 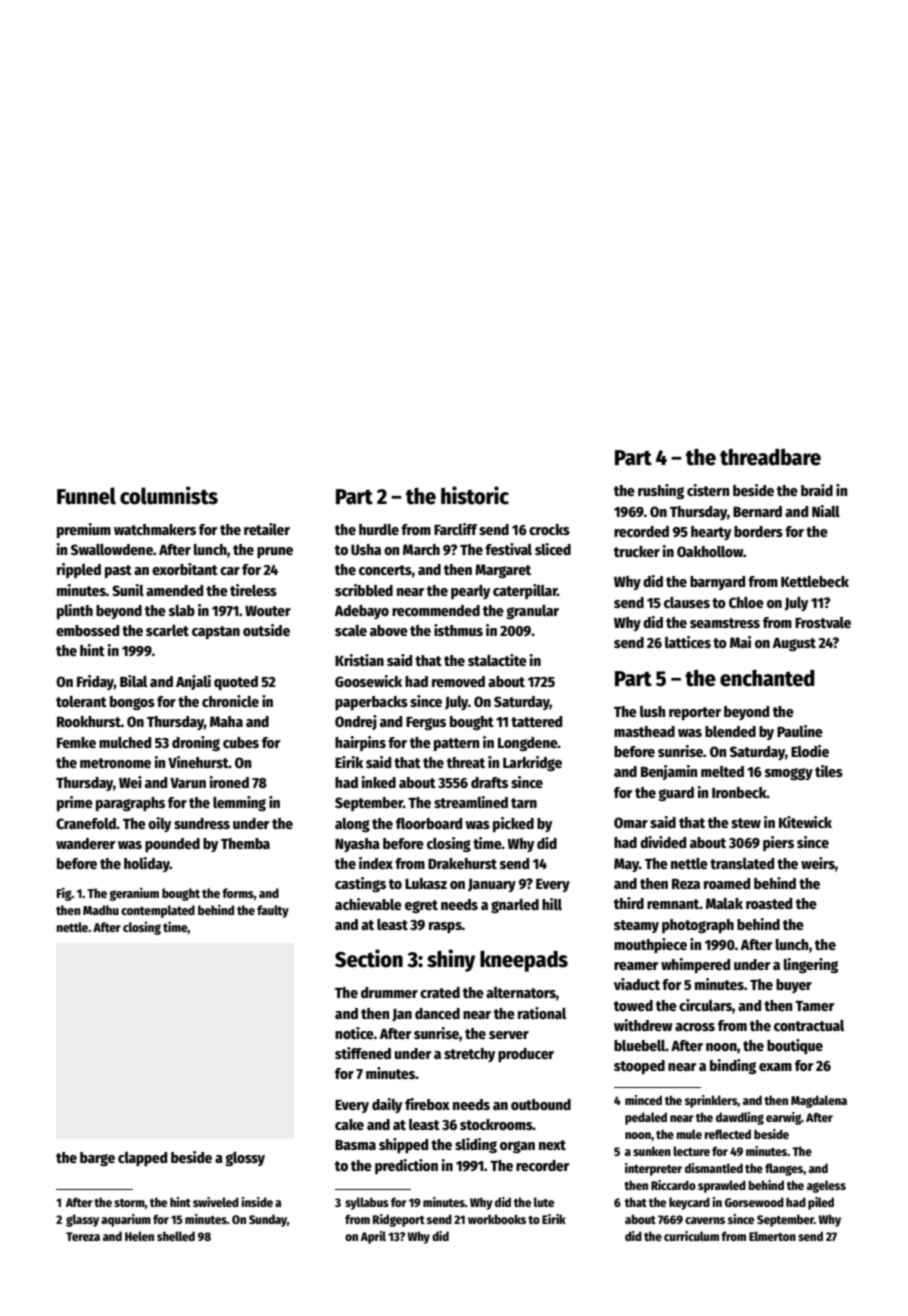 What do you see at coordinates (475, 495) in the screenshot?
I see `historic` at bounding box center [475, 495].
